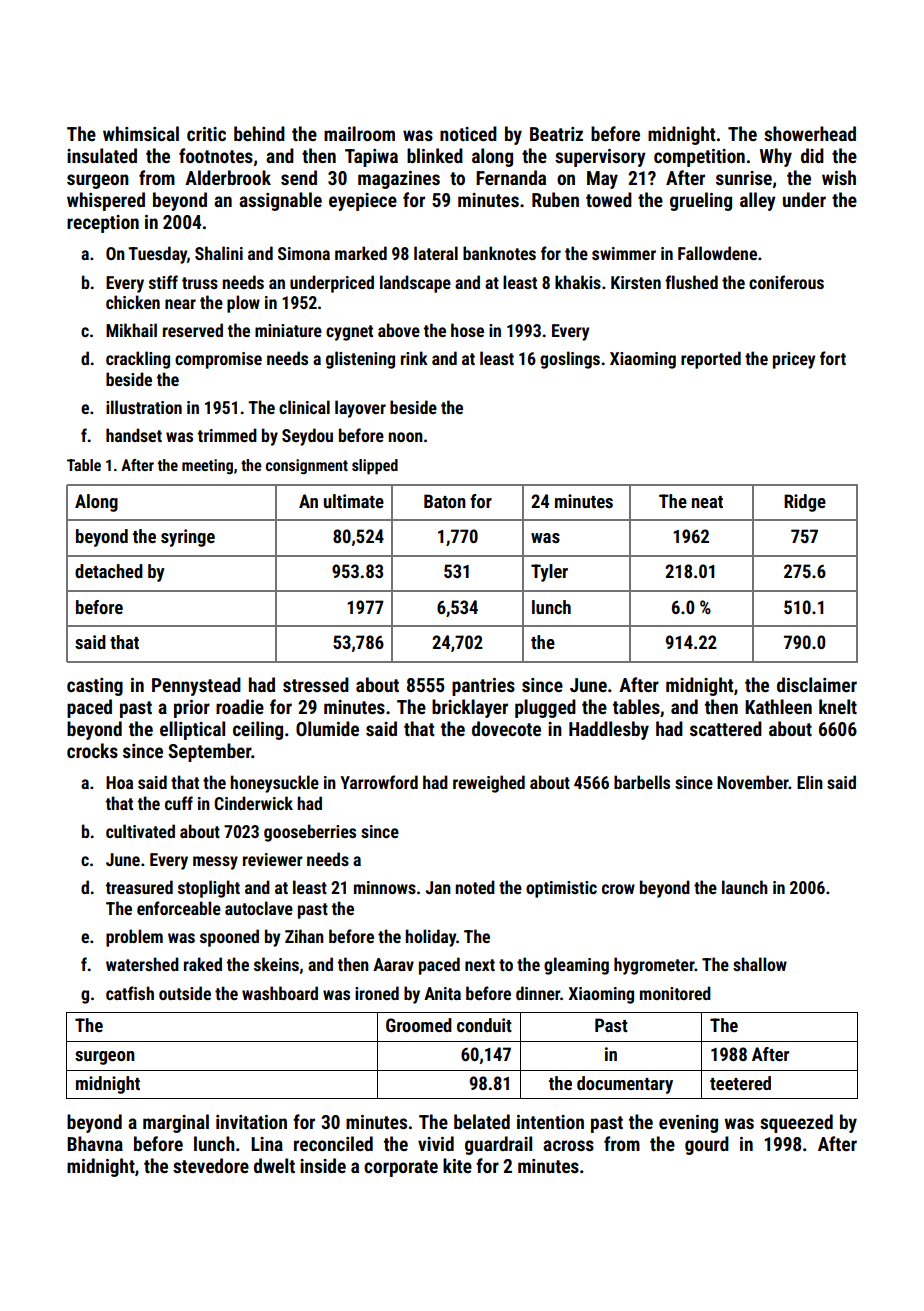 Image resolution: width=924 pixels, height=1311 pixels. What do you see at coordinates (707, 1145) in the screenshot?
I see `gourd` at bounding box center [707, 1145].
